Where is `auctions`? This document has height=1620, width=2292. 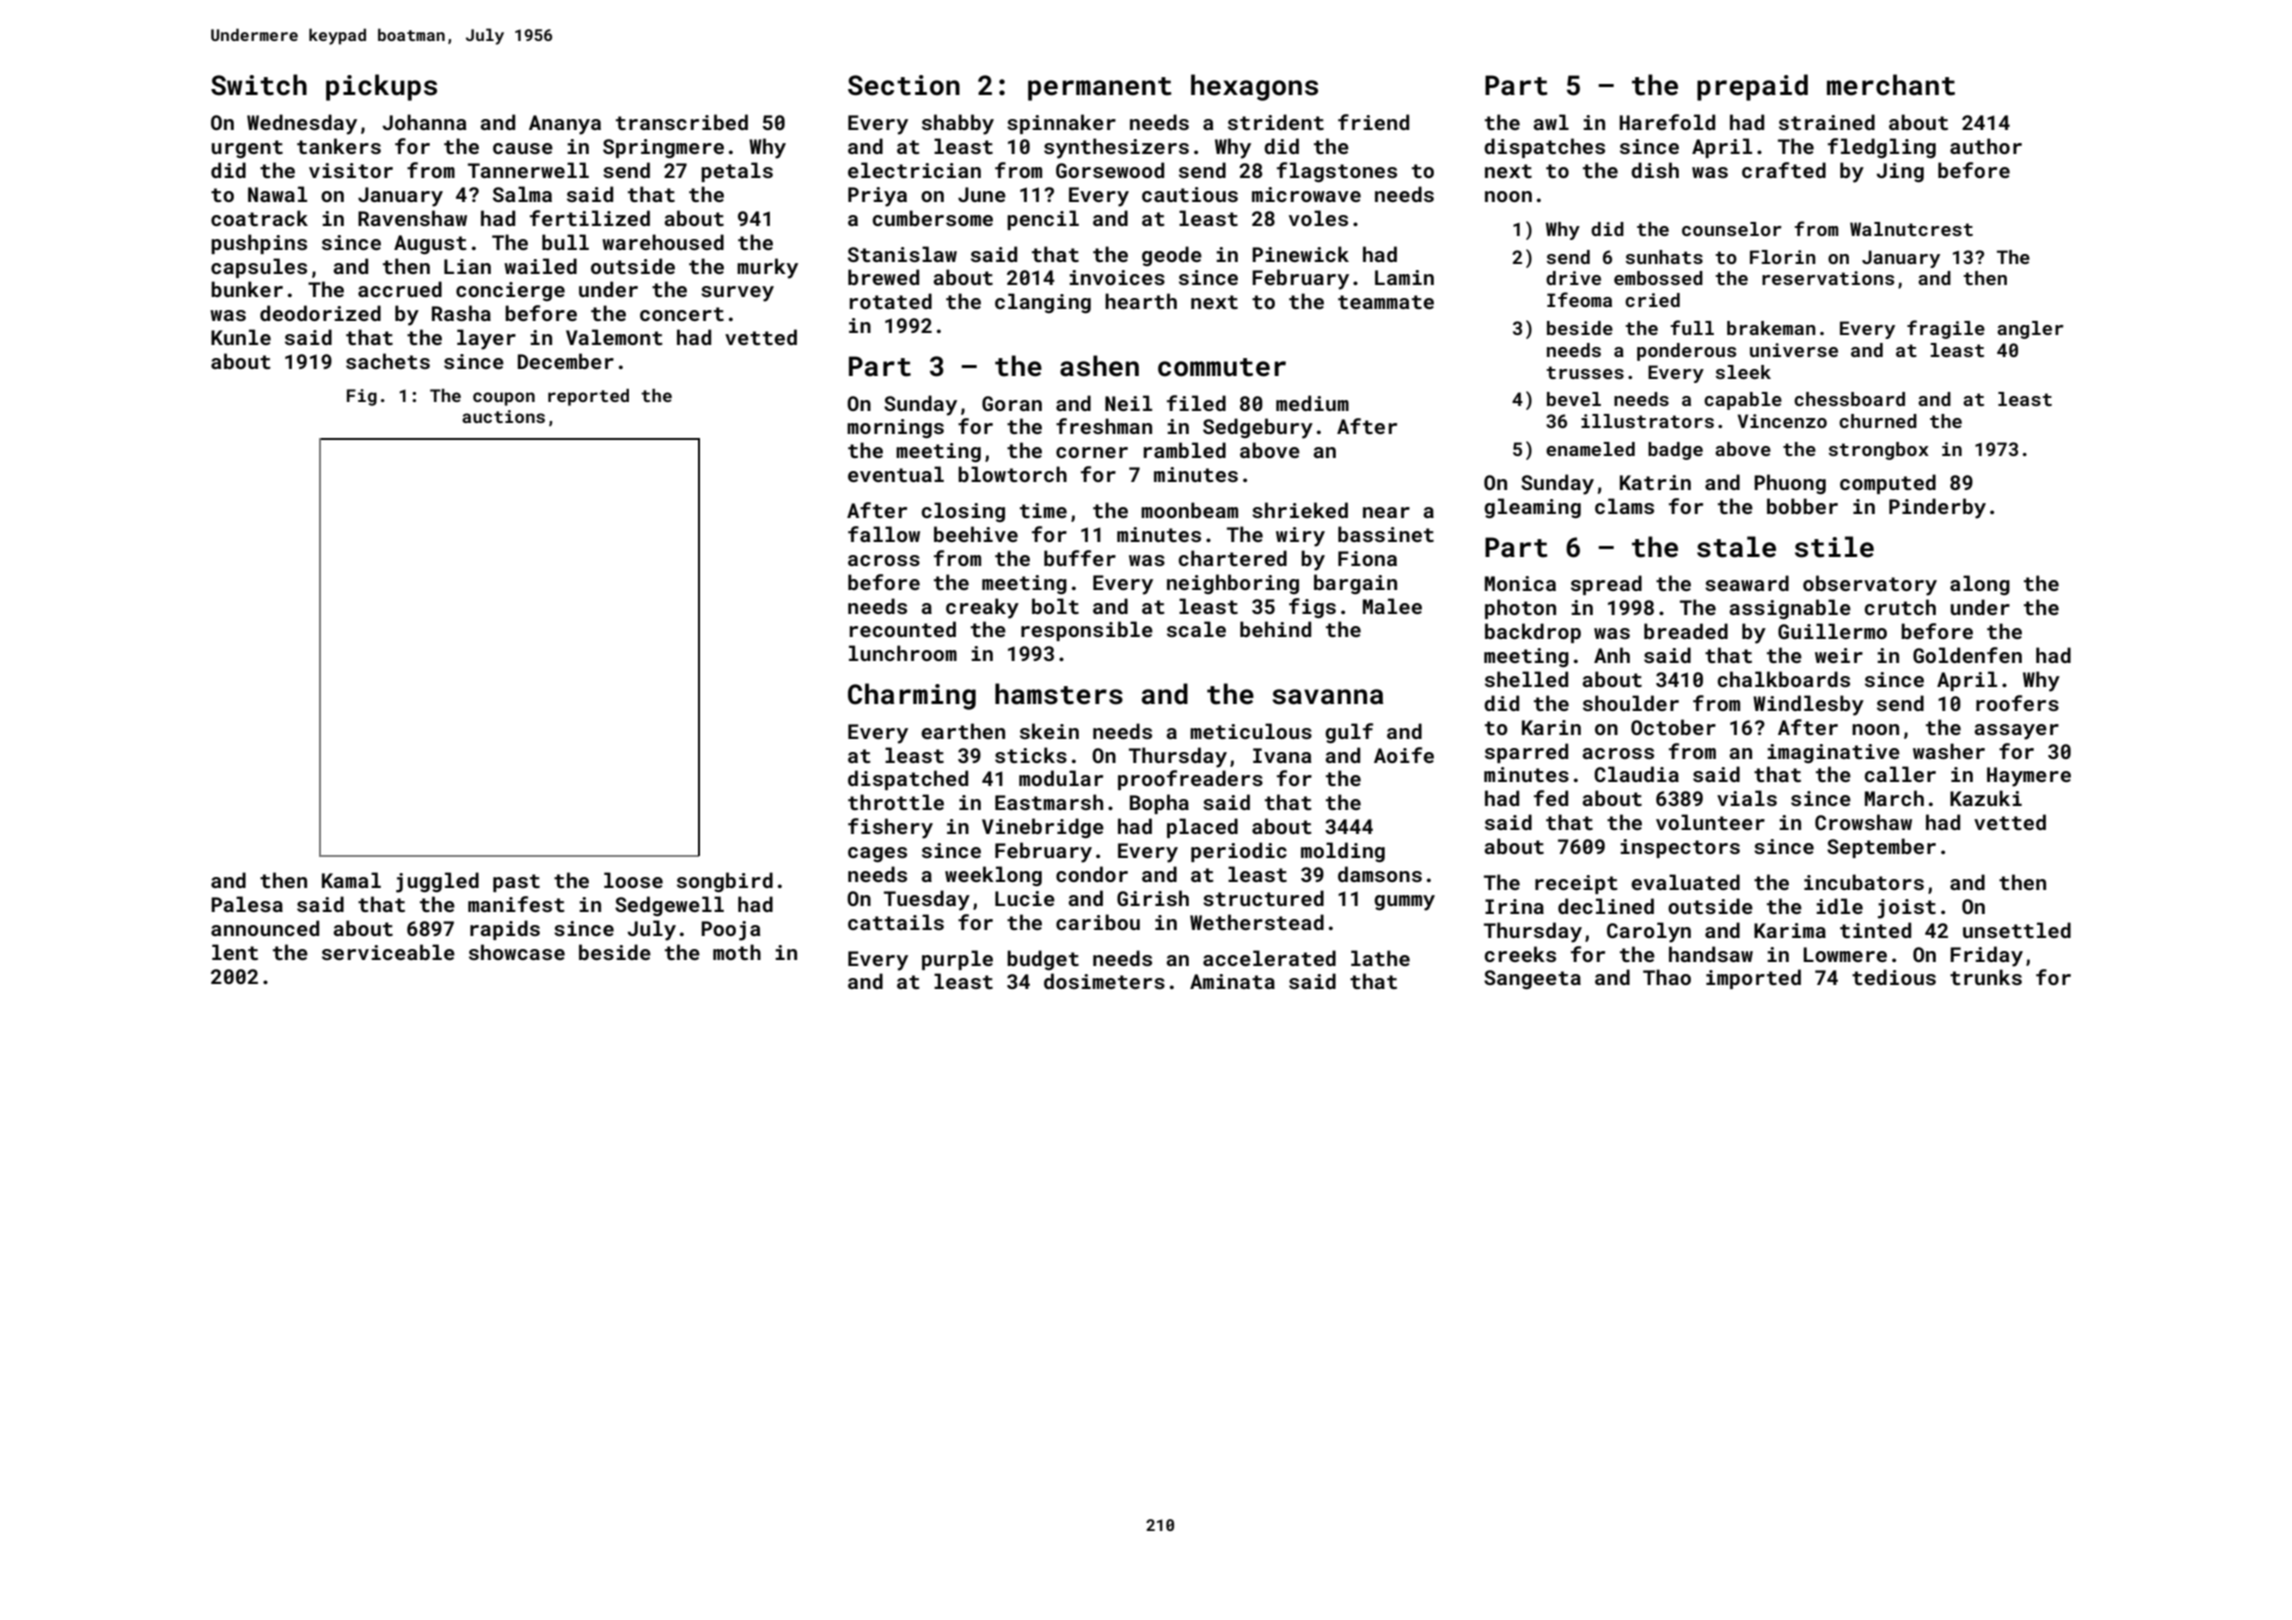 auctions is located at coordinates (503, 416).
